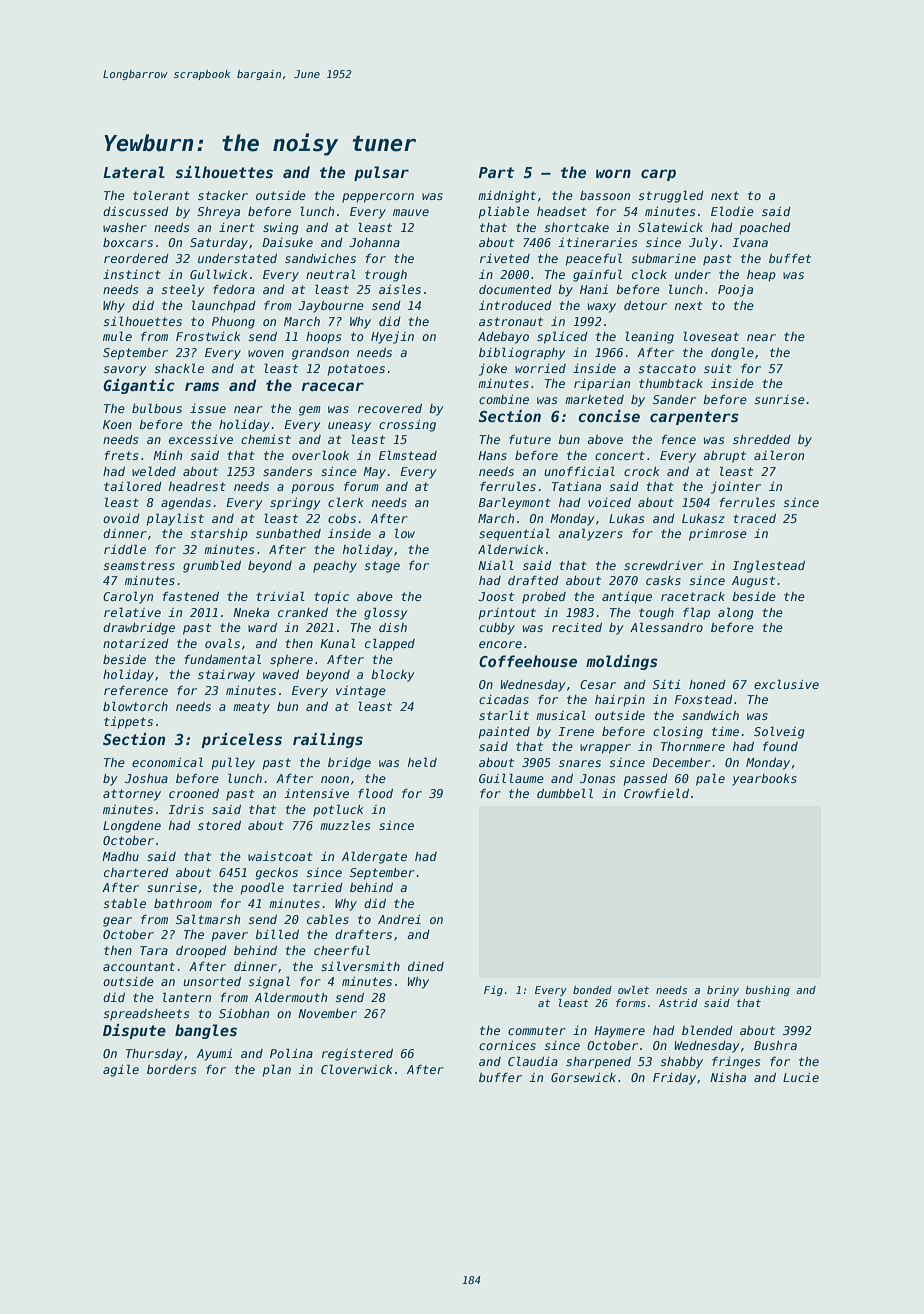 This screenshot has height=1314, width=924. Describe the element at coordinates (134, 172) in the screenshot. I see `Lateral` at that location.
